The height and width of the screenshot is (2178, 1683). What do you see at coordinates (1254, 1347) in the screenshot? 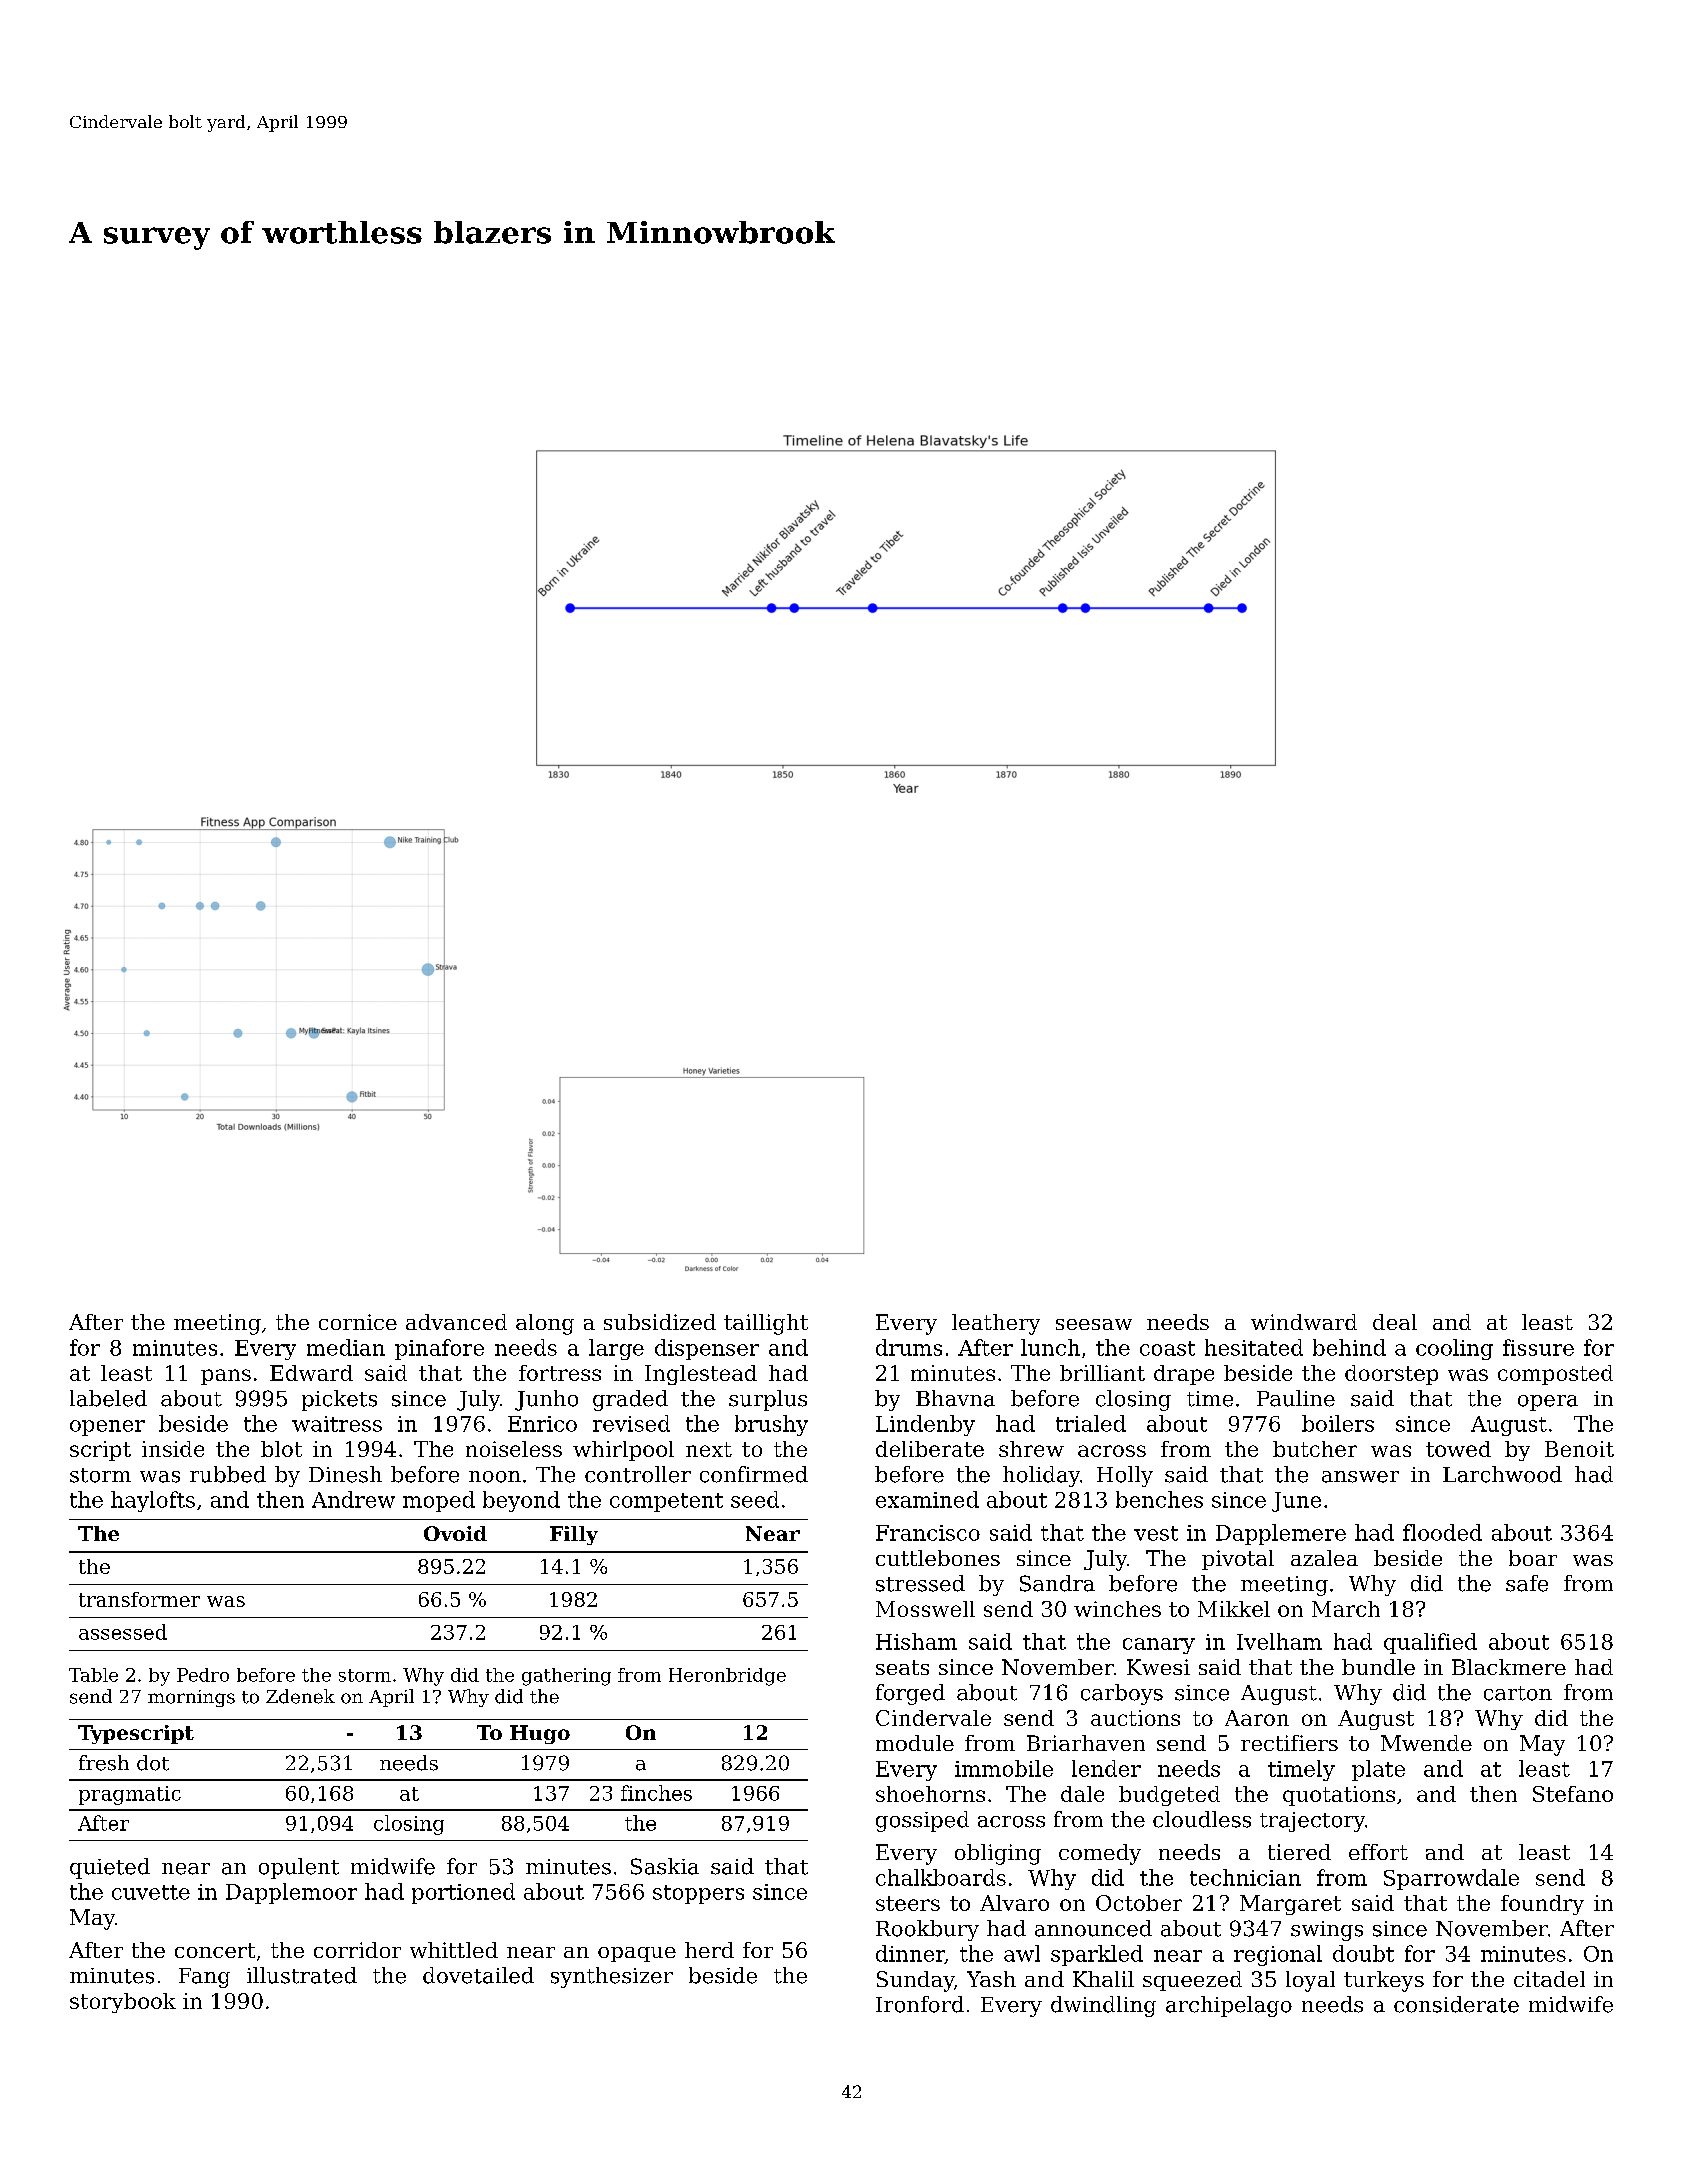
I see `hesitated` at bounding box center [1254, 1347].
